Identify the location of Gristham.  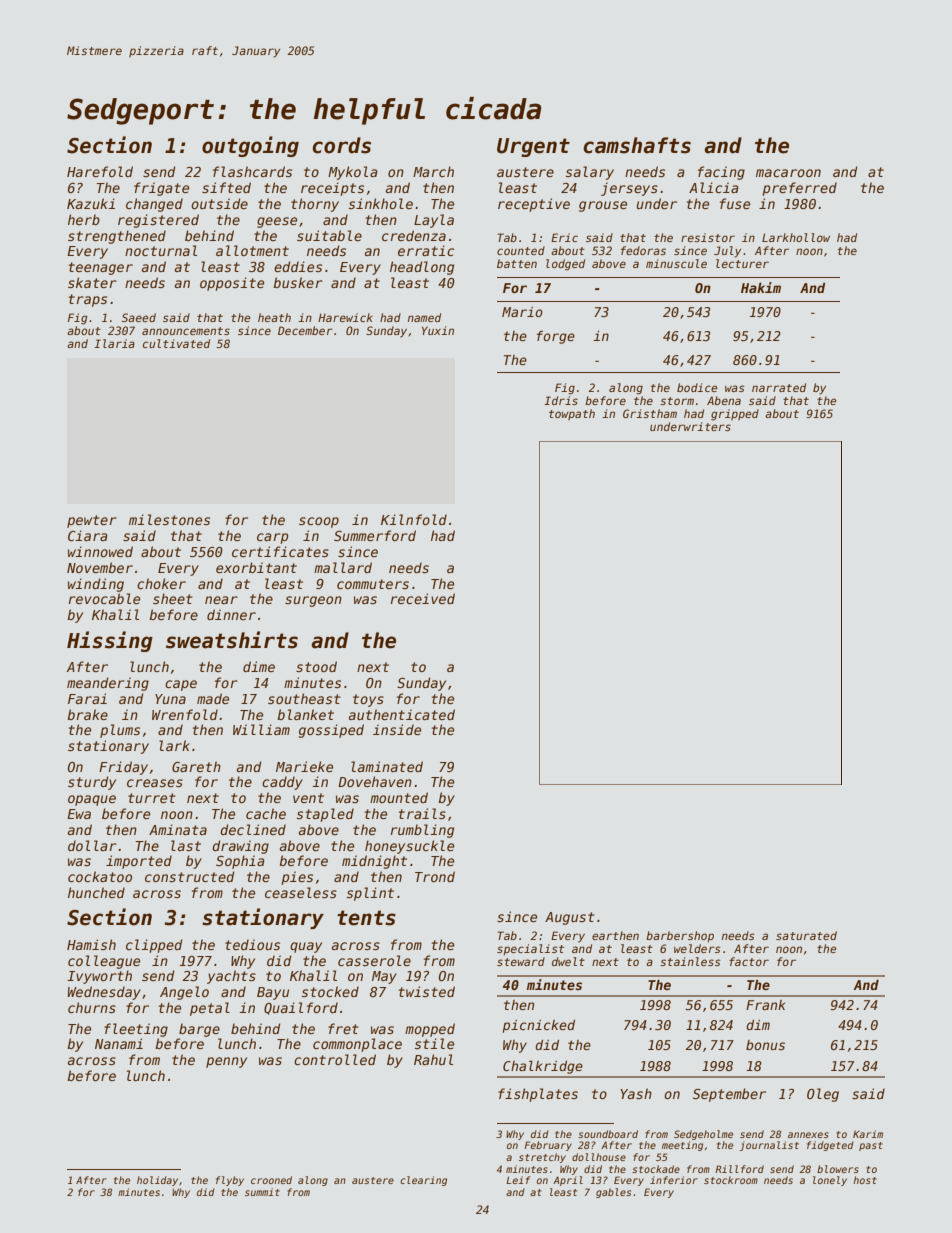
(650, 413).
